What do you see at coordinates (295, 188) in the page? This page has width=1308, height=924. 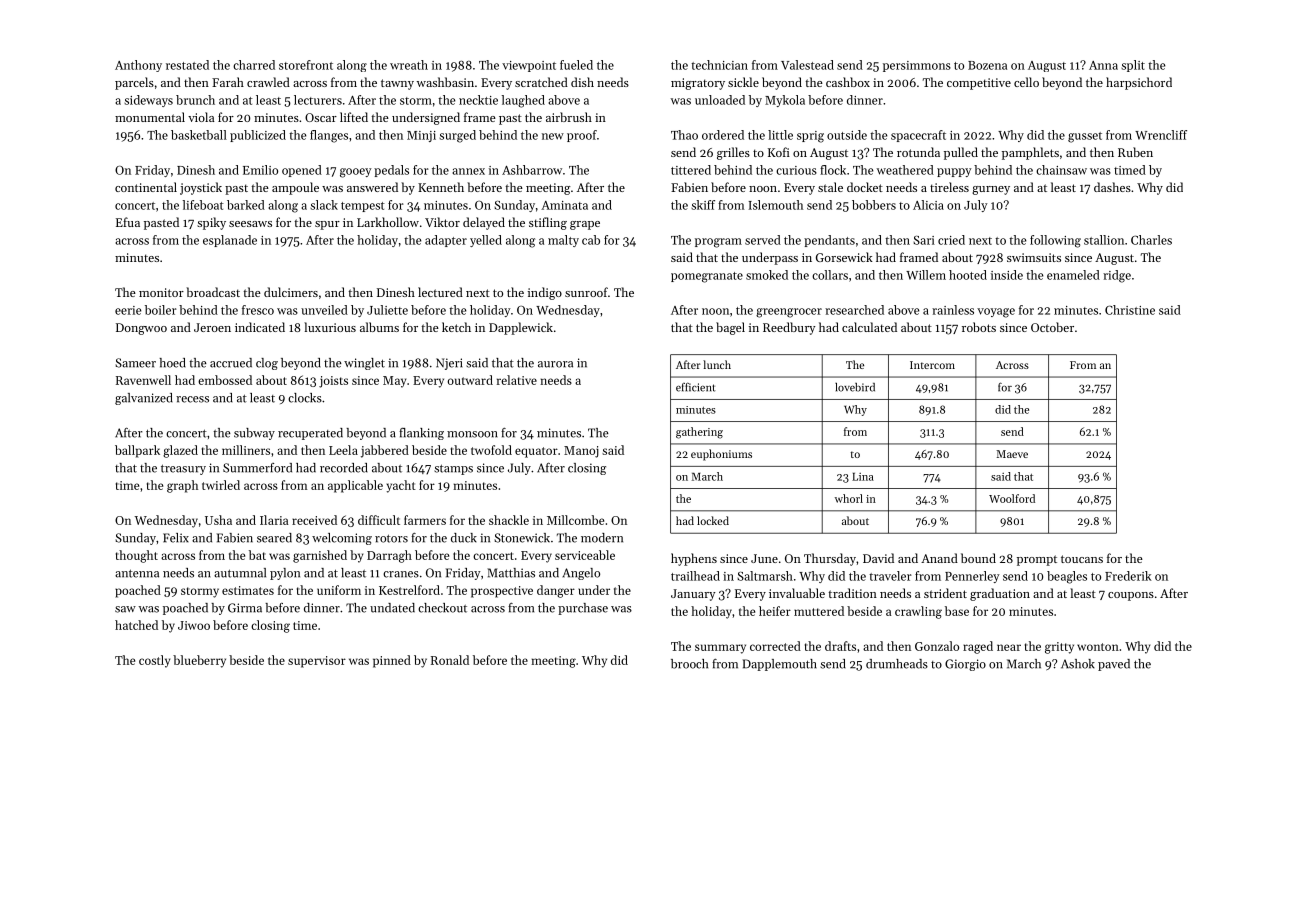 I see `ampoule` at bounding box center [295, 188].
